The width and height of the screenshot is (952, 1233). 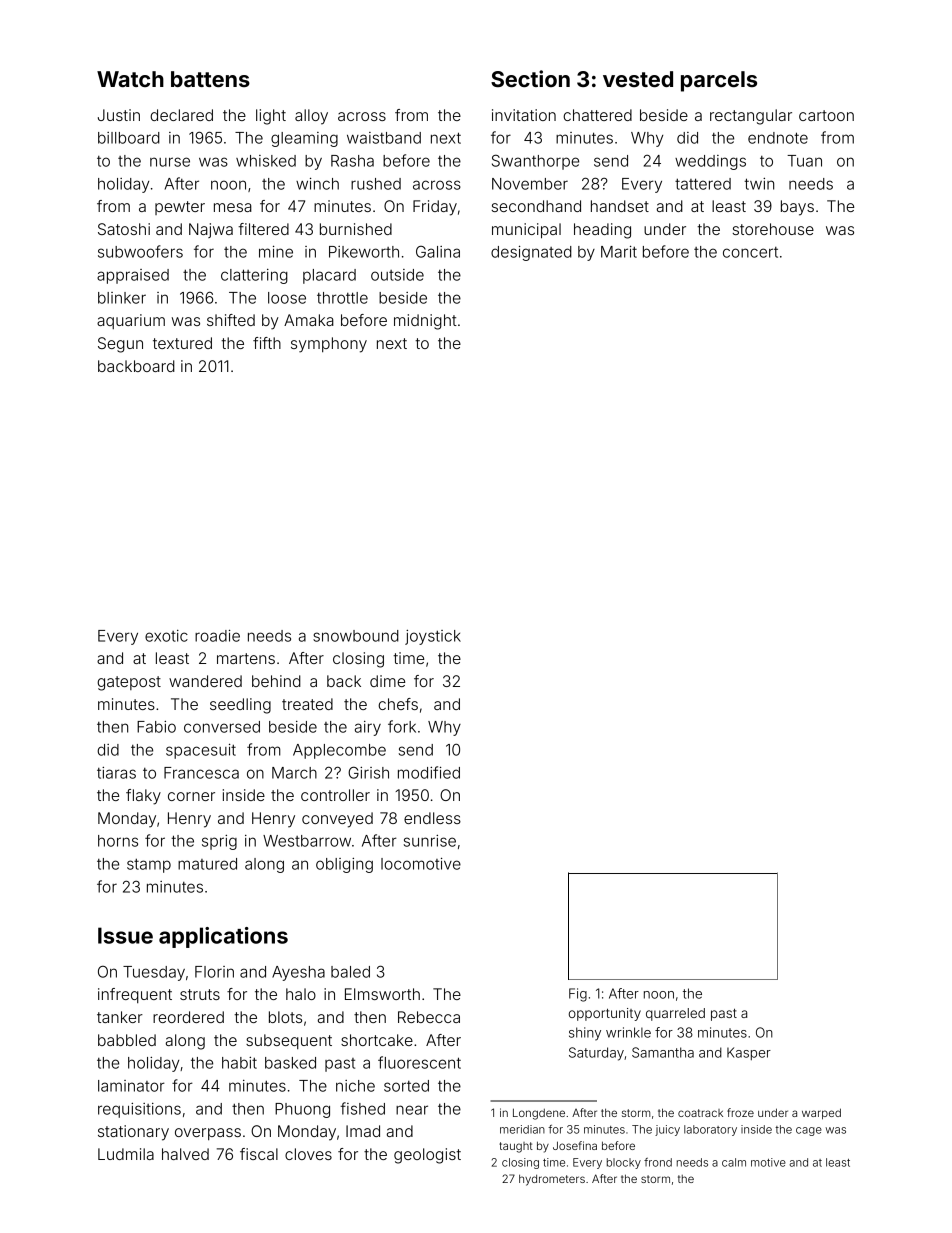 What do you see at coordinates (773, 229) in the screenshot?
I see `storehouse` at bounding box center [773, 229].
